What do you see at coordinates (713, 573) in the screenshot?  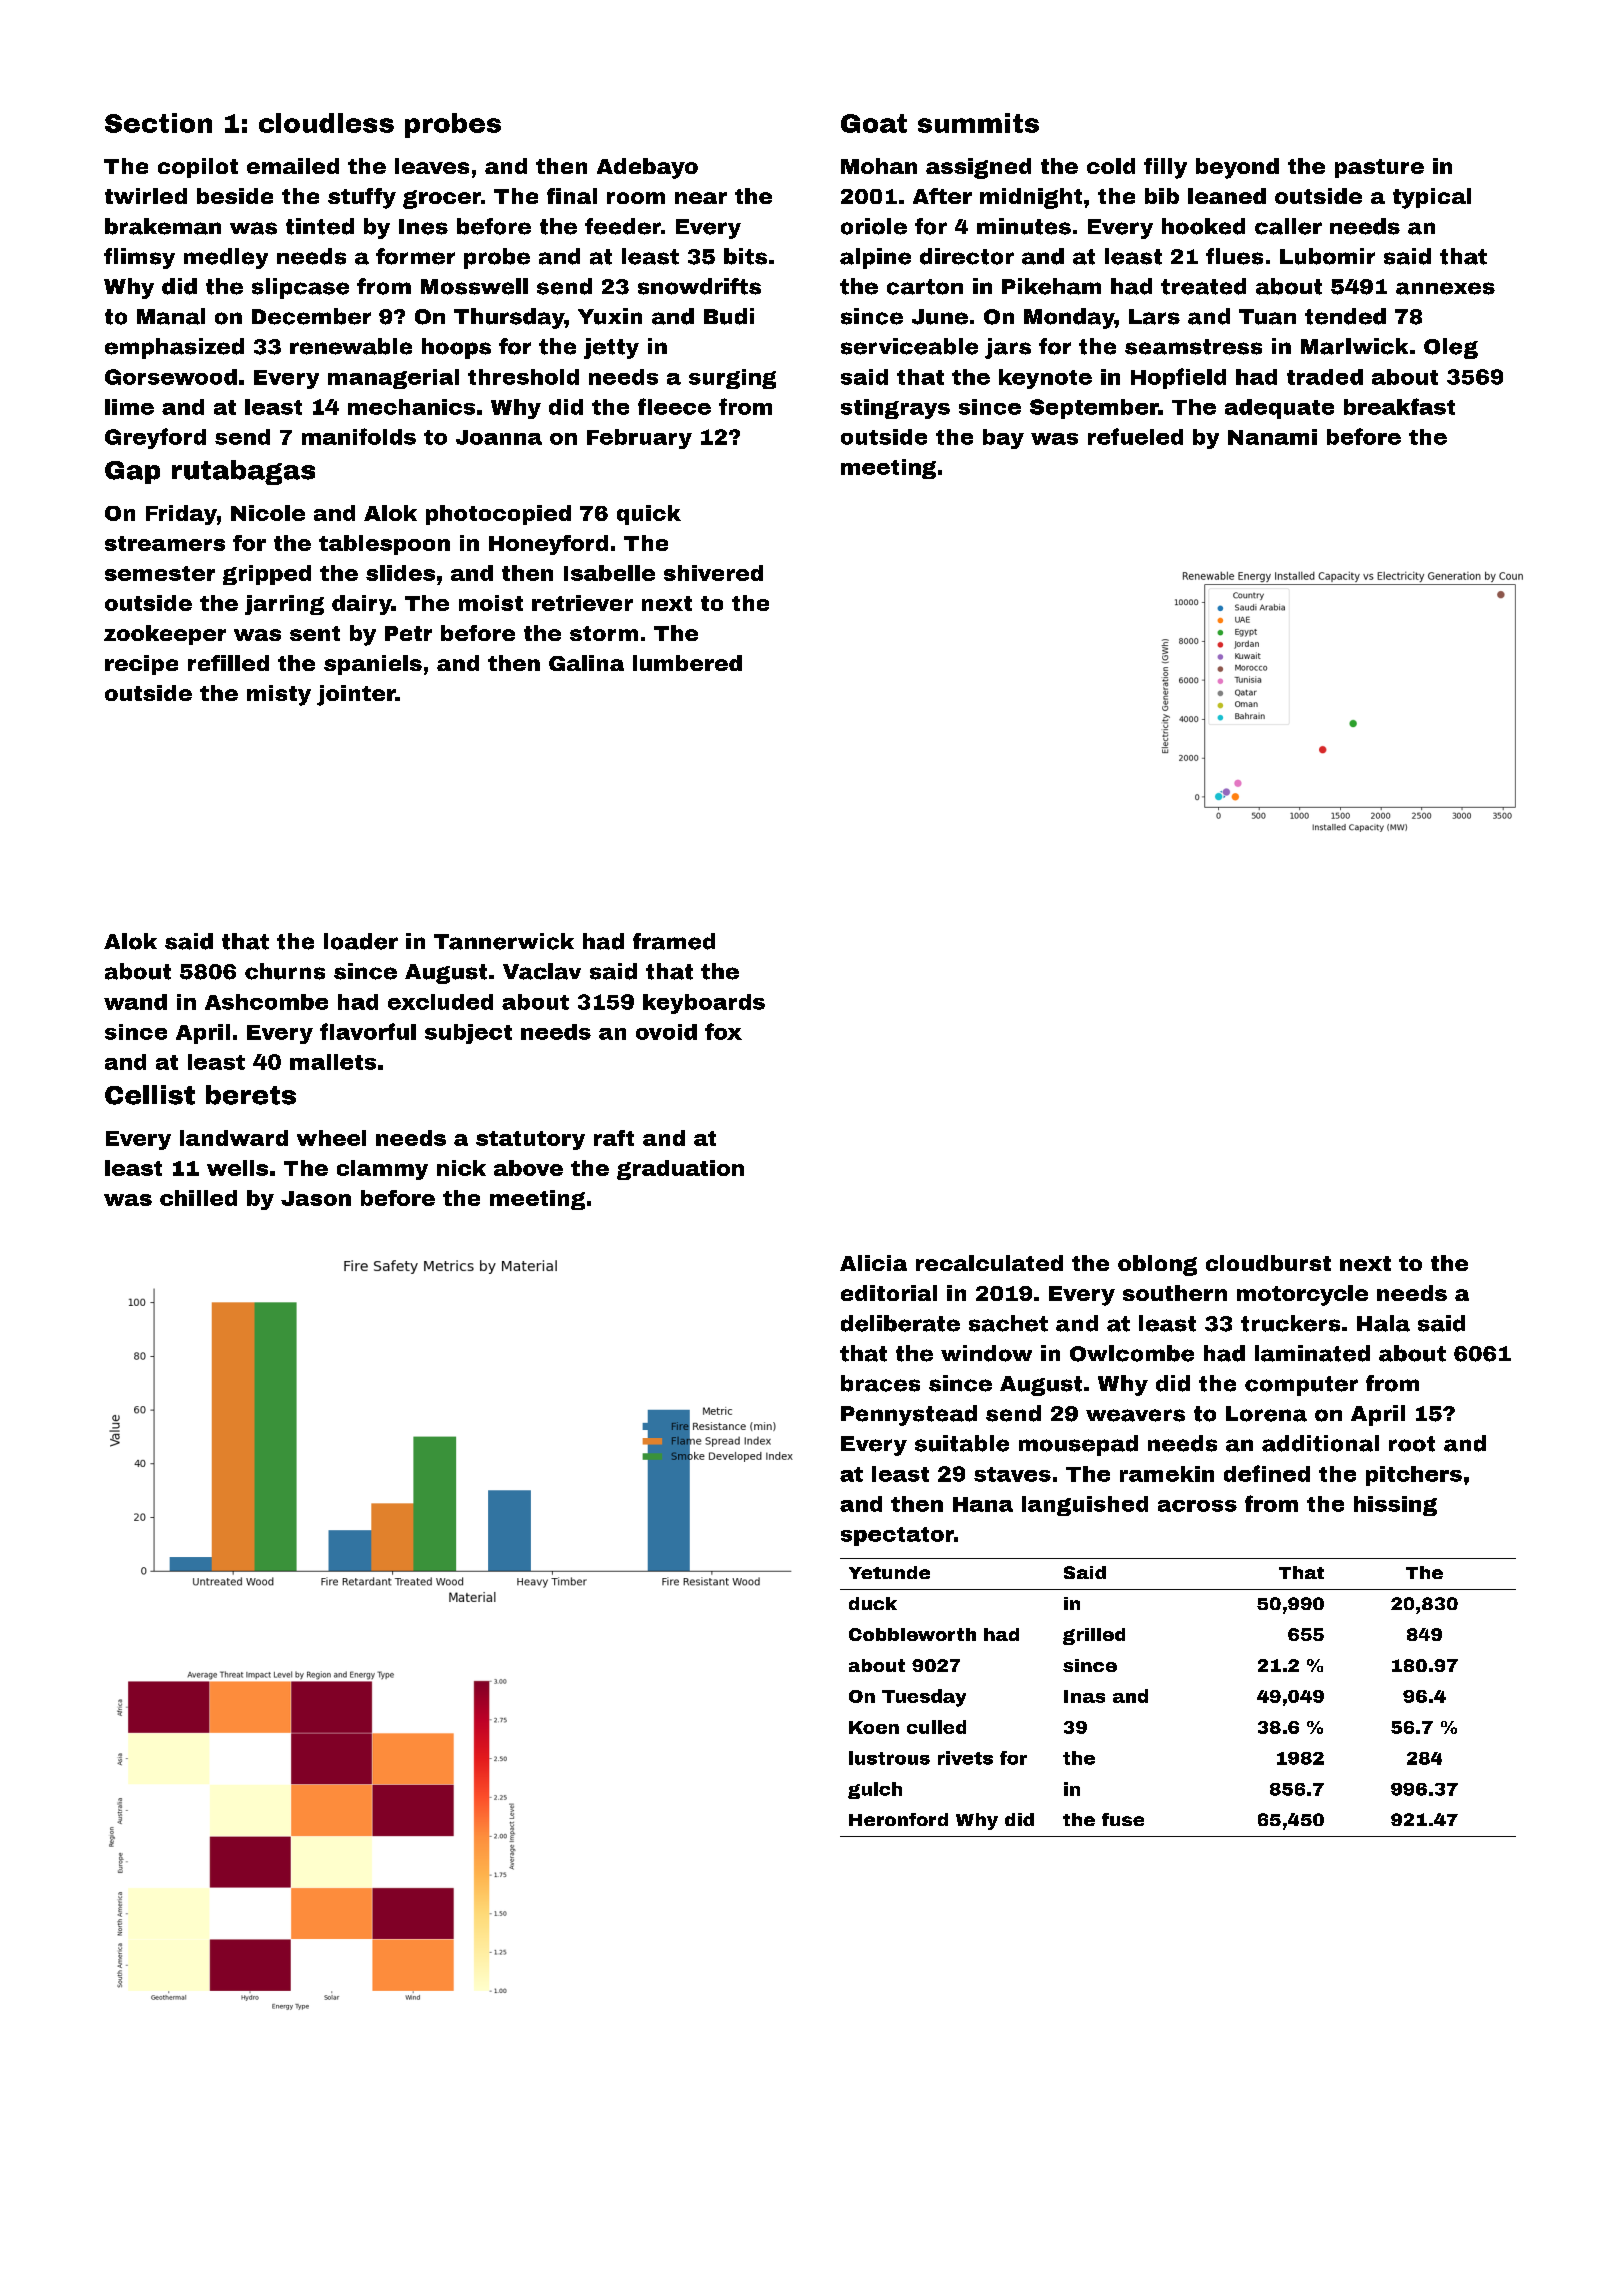 I see `shivered` at bounding box center [713, 573].
